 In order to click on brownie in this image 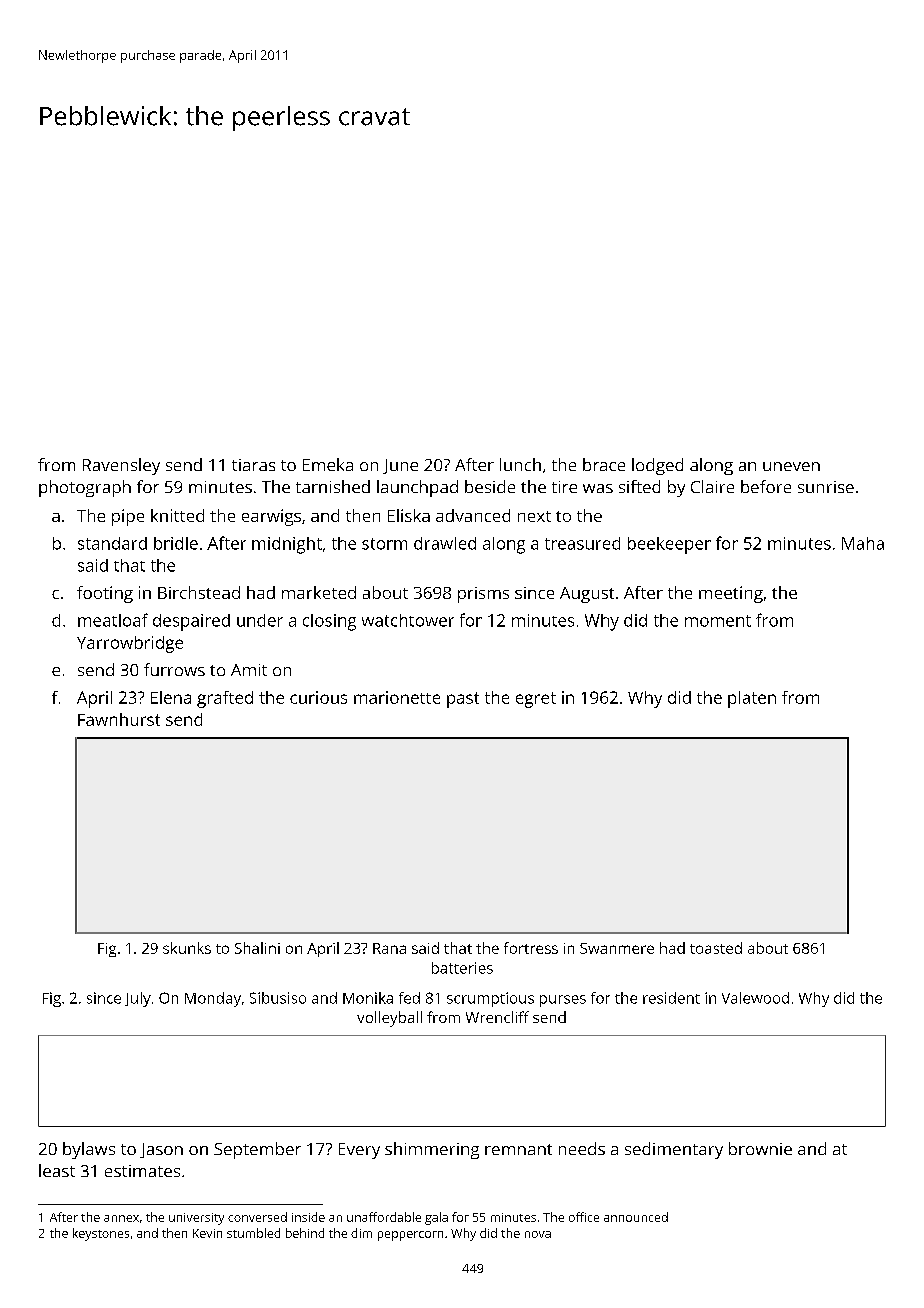, I will do `click(760, 1148)`.
